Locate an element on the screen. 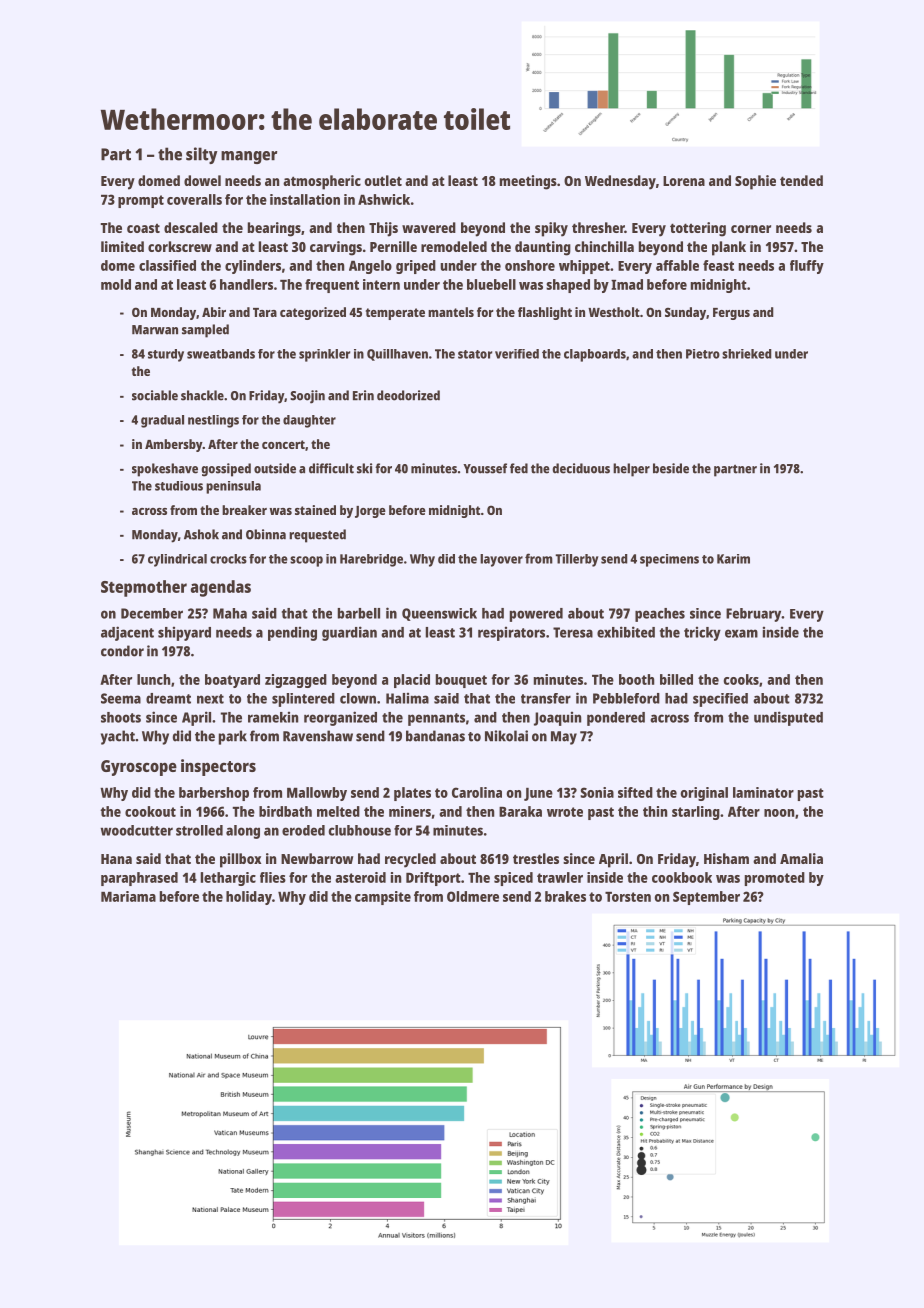 This screenshot has width=924, height=1308. placid is located at coordinates (412, 681).
